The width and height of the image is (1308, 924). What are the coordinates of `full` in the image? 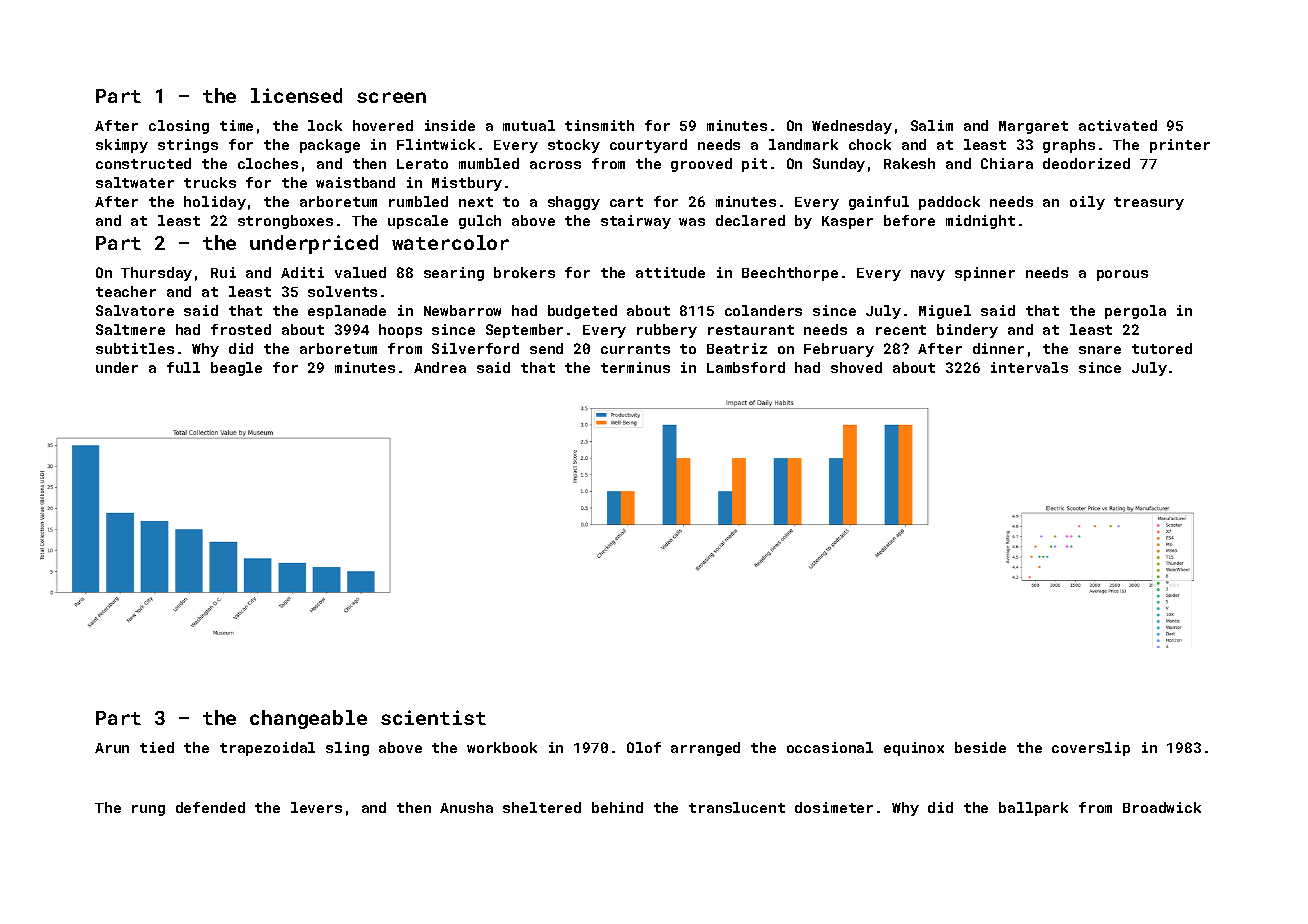 It's located at (183, 367).
